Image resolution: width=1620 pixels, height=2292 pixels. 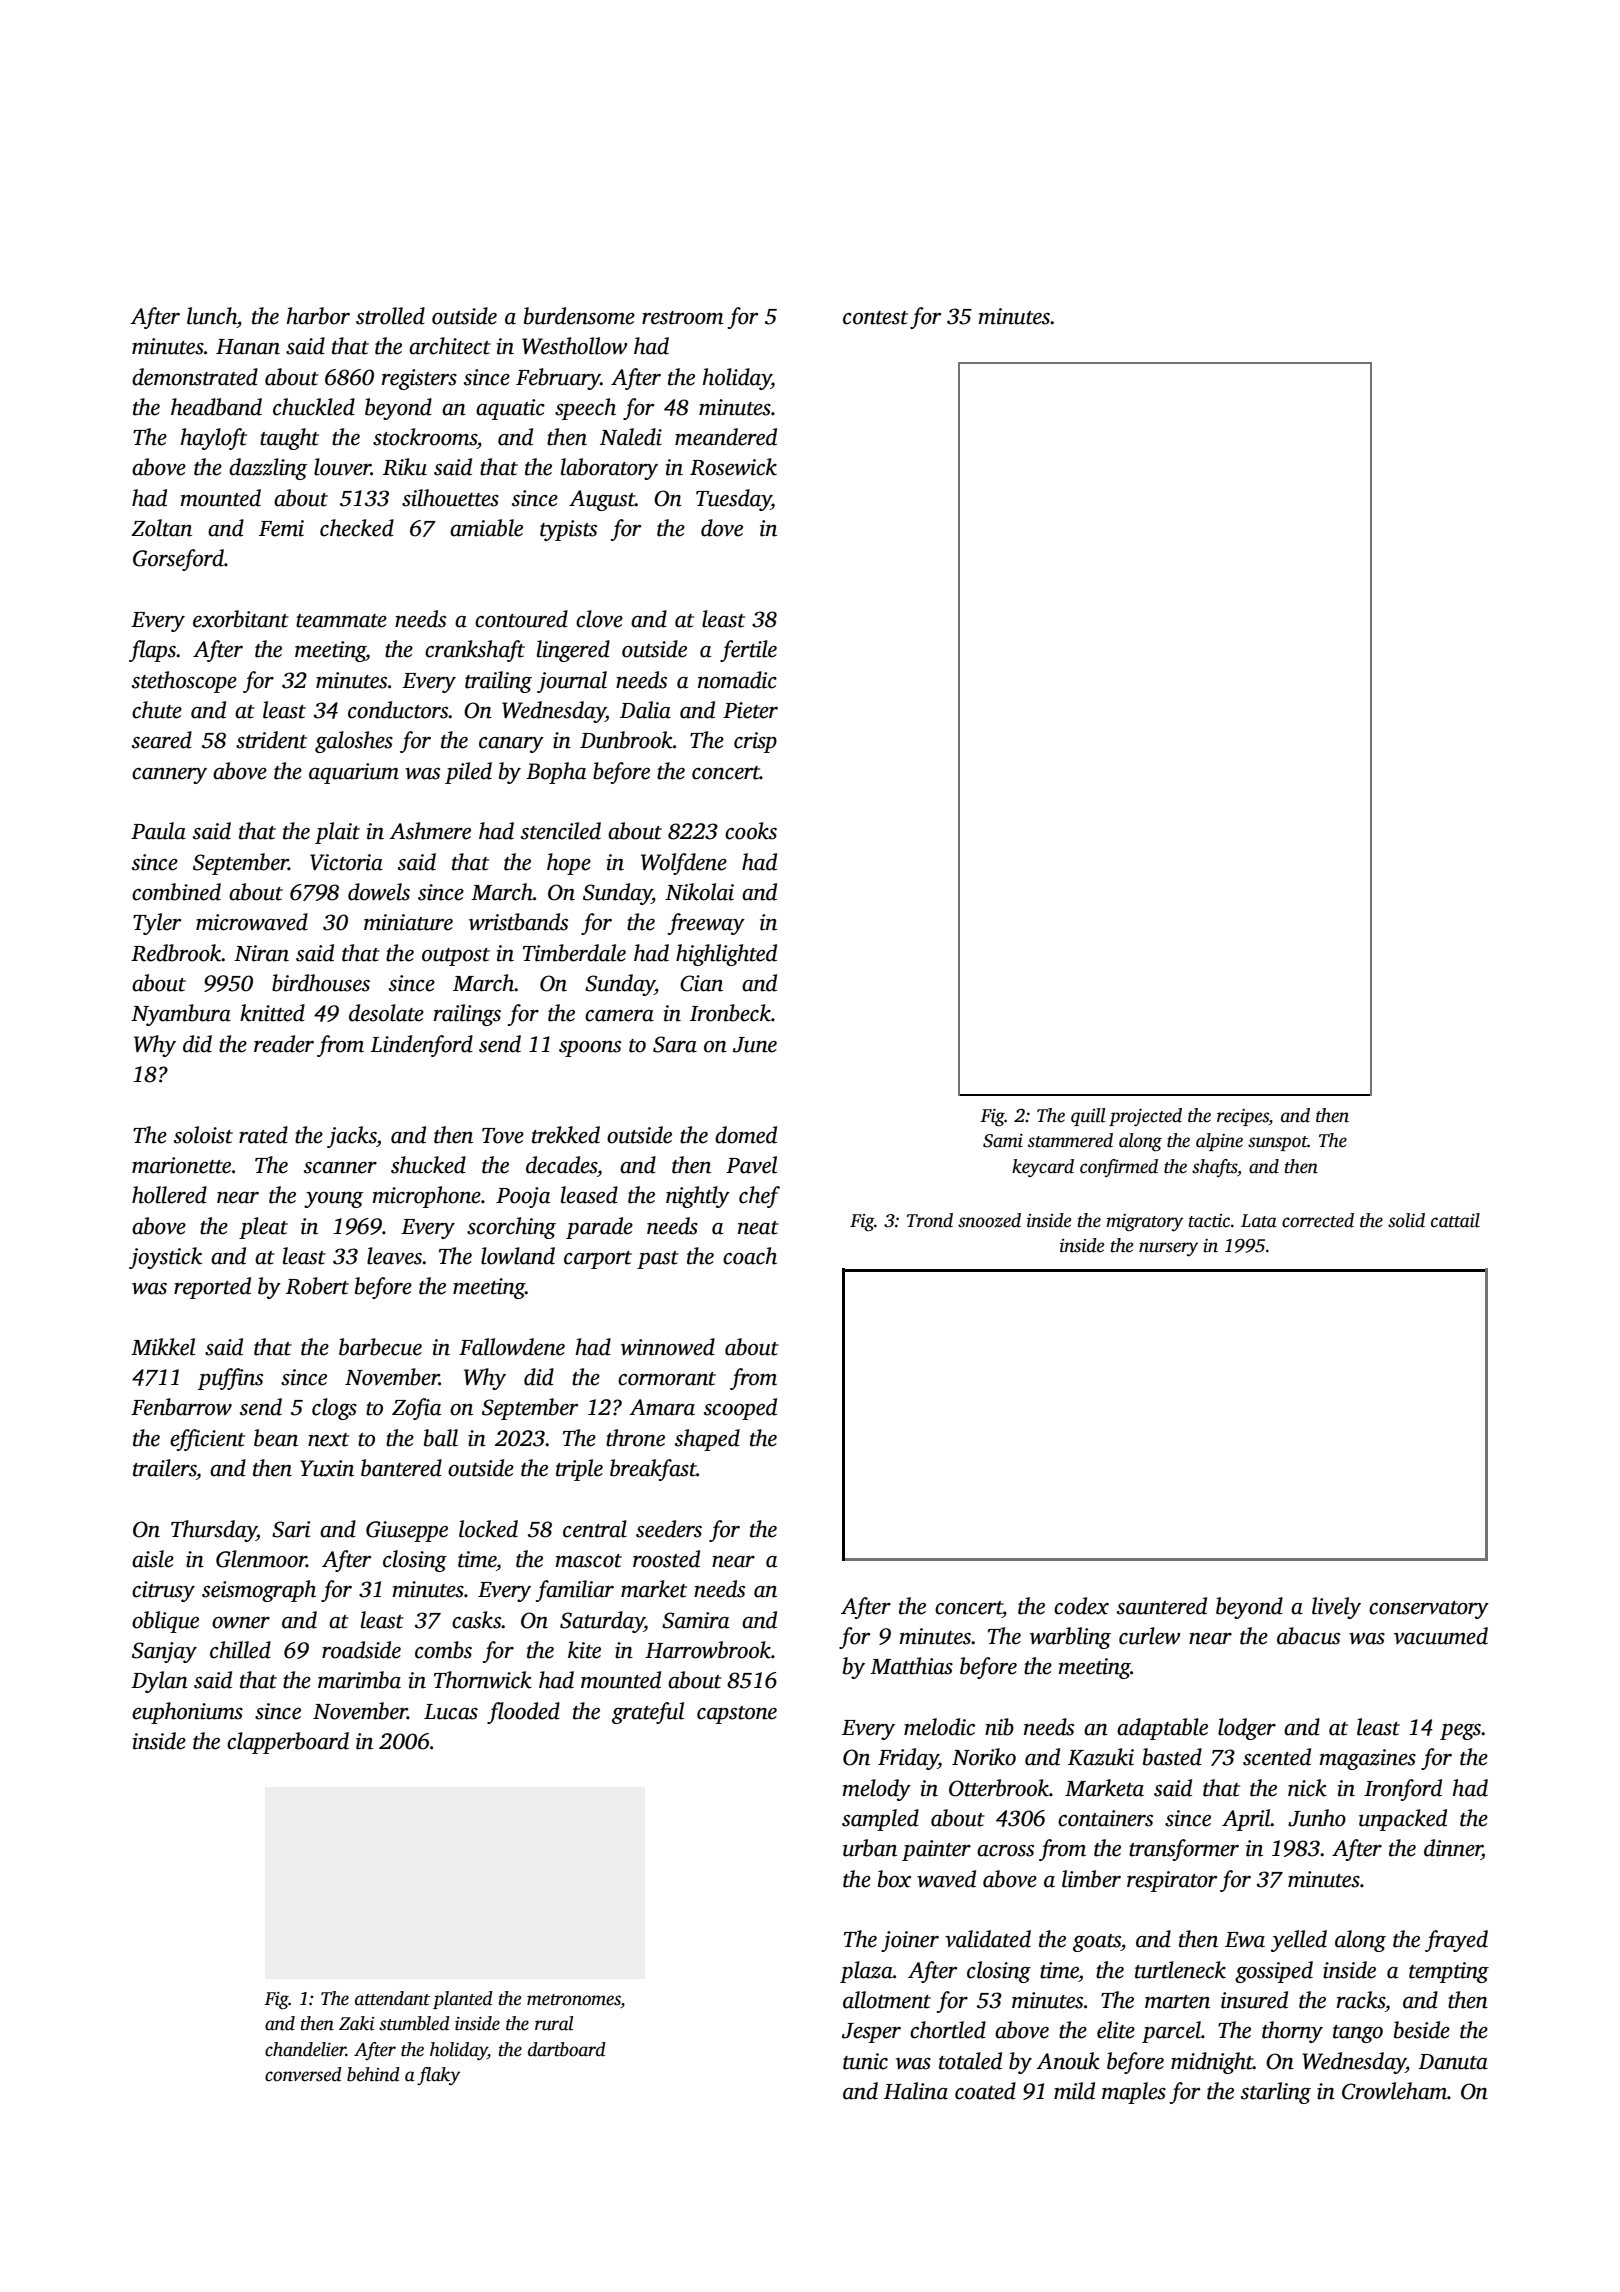 What do you see at coordinates (574, 2001) in the image?
I see `metronomes` at bounding box center [574, 2001].
